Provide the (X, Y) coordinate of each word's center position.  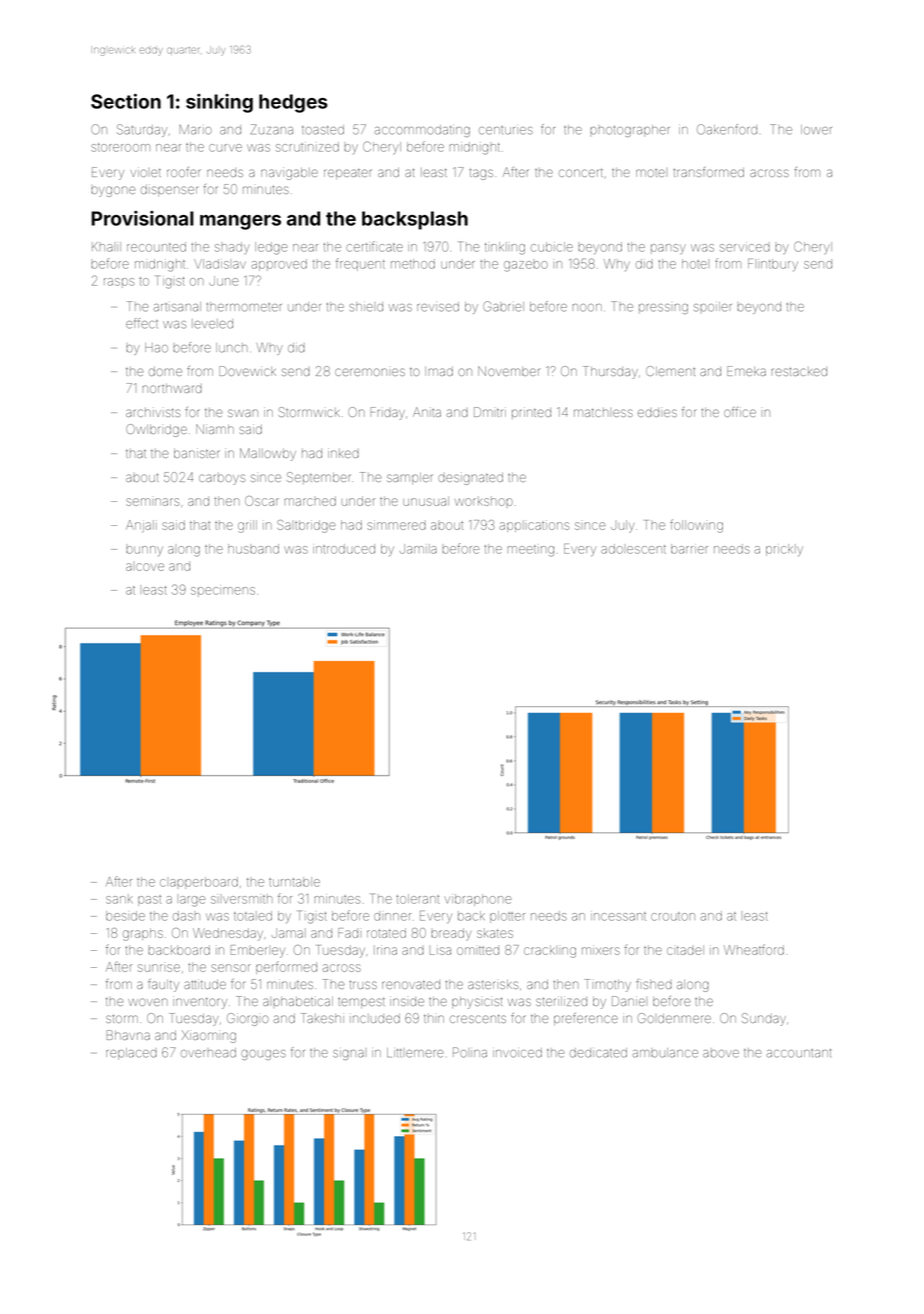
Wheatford (754, 949)
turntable (294, 882)
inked (343, 453)
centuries (506, 130)
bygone (113, 191)
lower (816, 130)
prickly (784, 550)
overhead (208, 1053)
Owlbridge (156, 430)
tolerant (417, 899)
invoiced (517, 1053)
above (721, 1053)
